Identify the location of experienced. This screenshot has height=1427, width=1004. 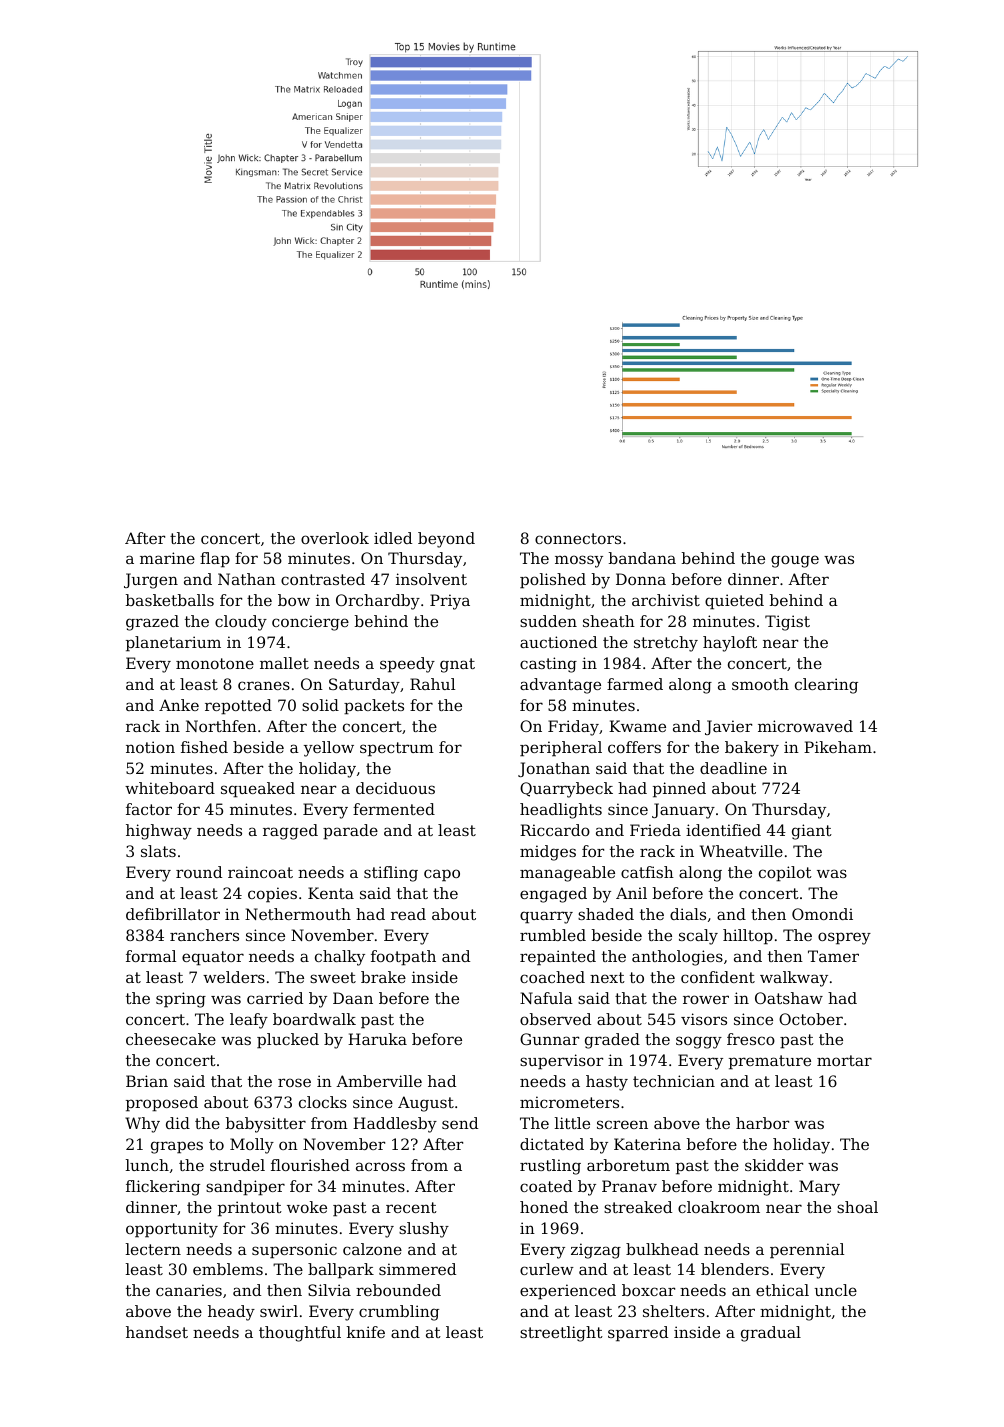
(568, 1292).
